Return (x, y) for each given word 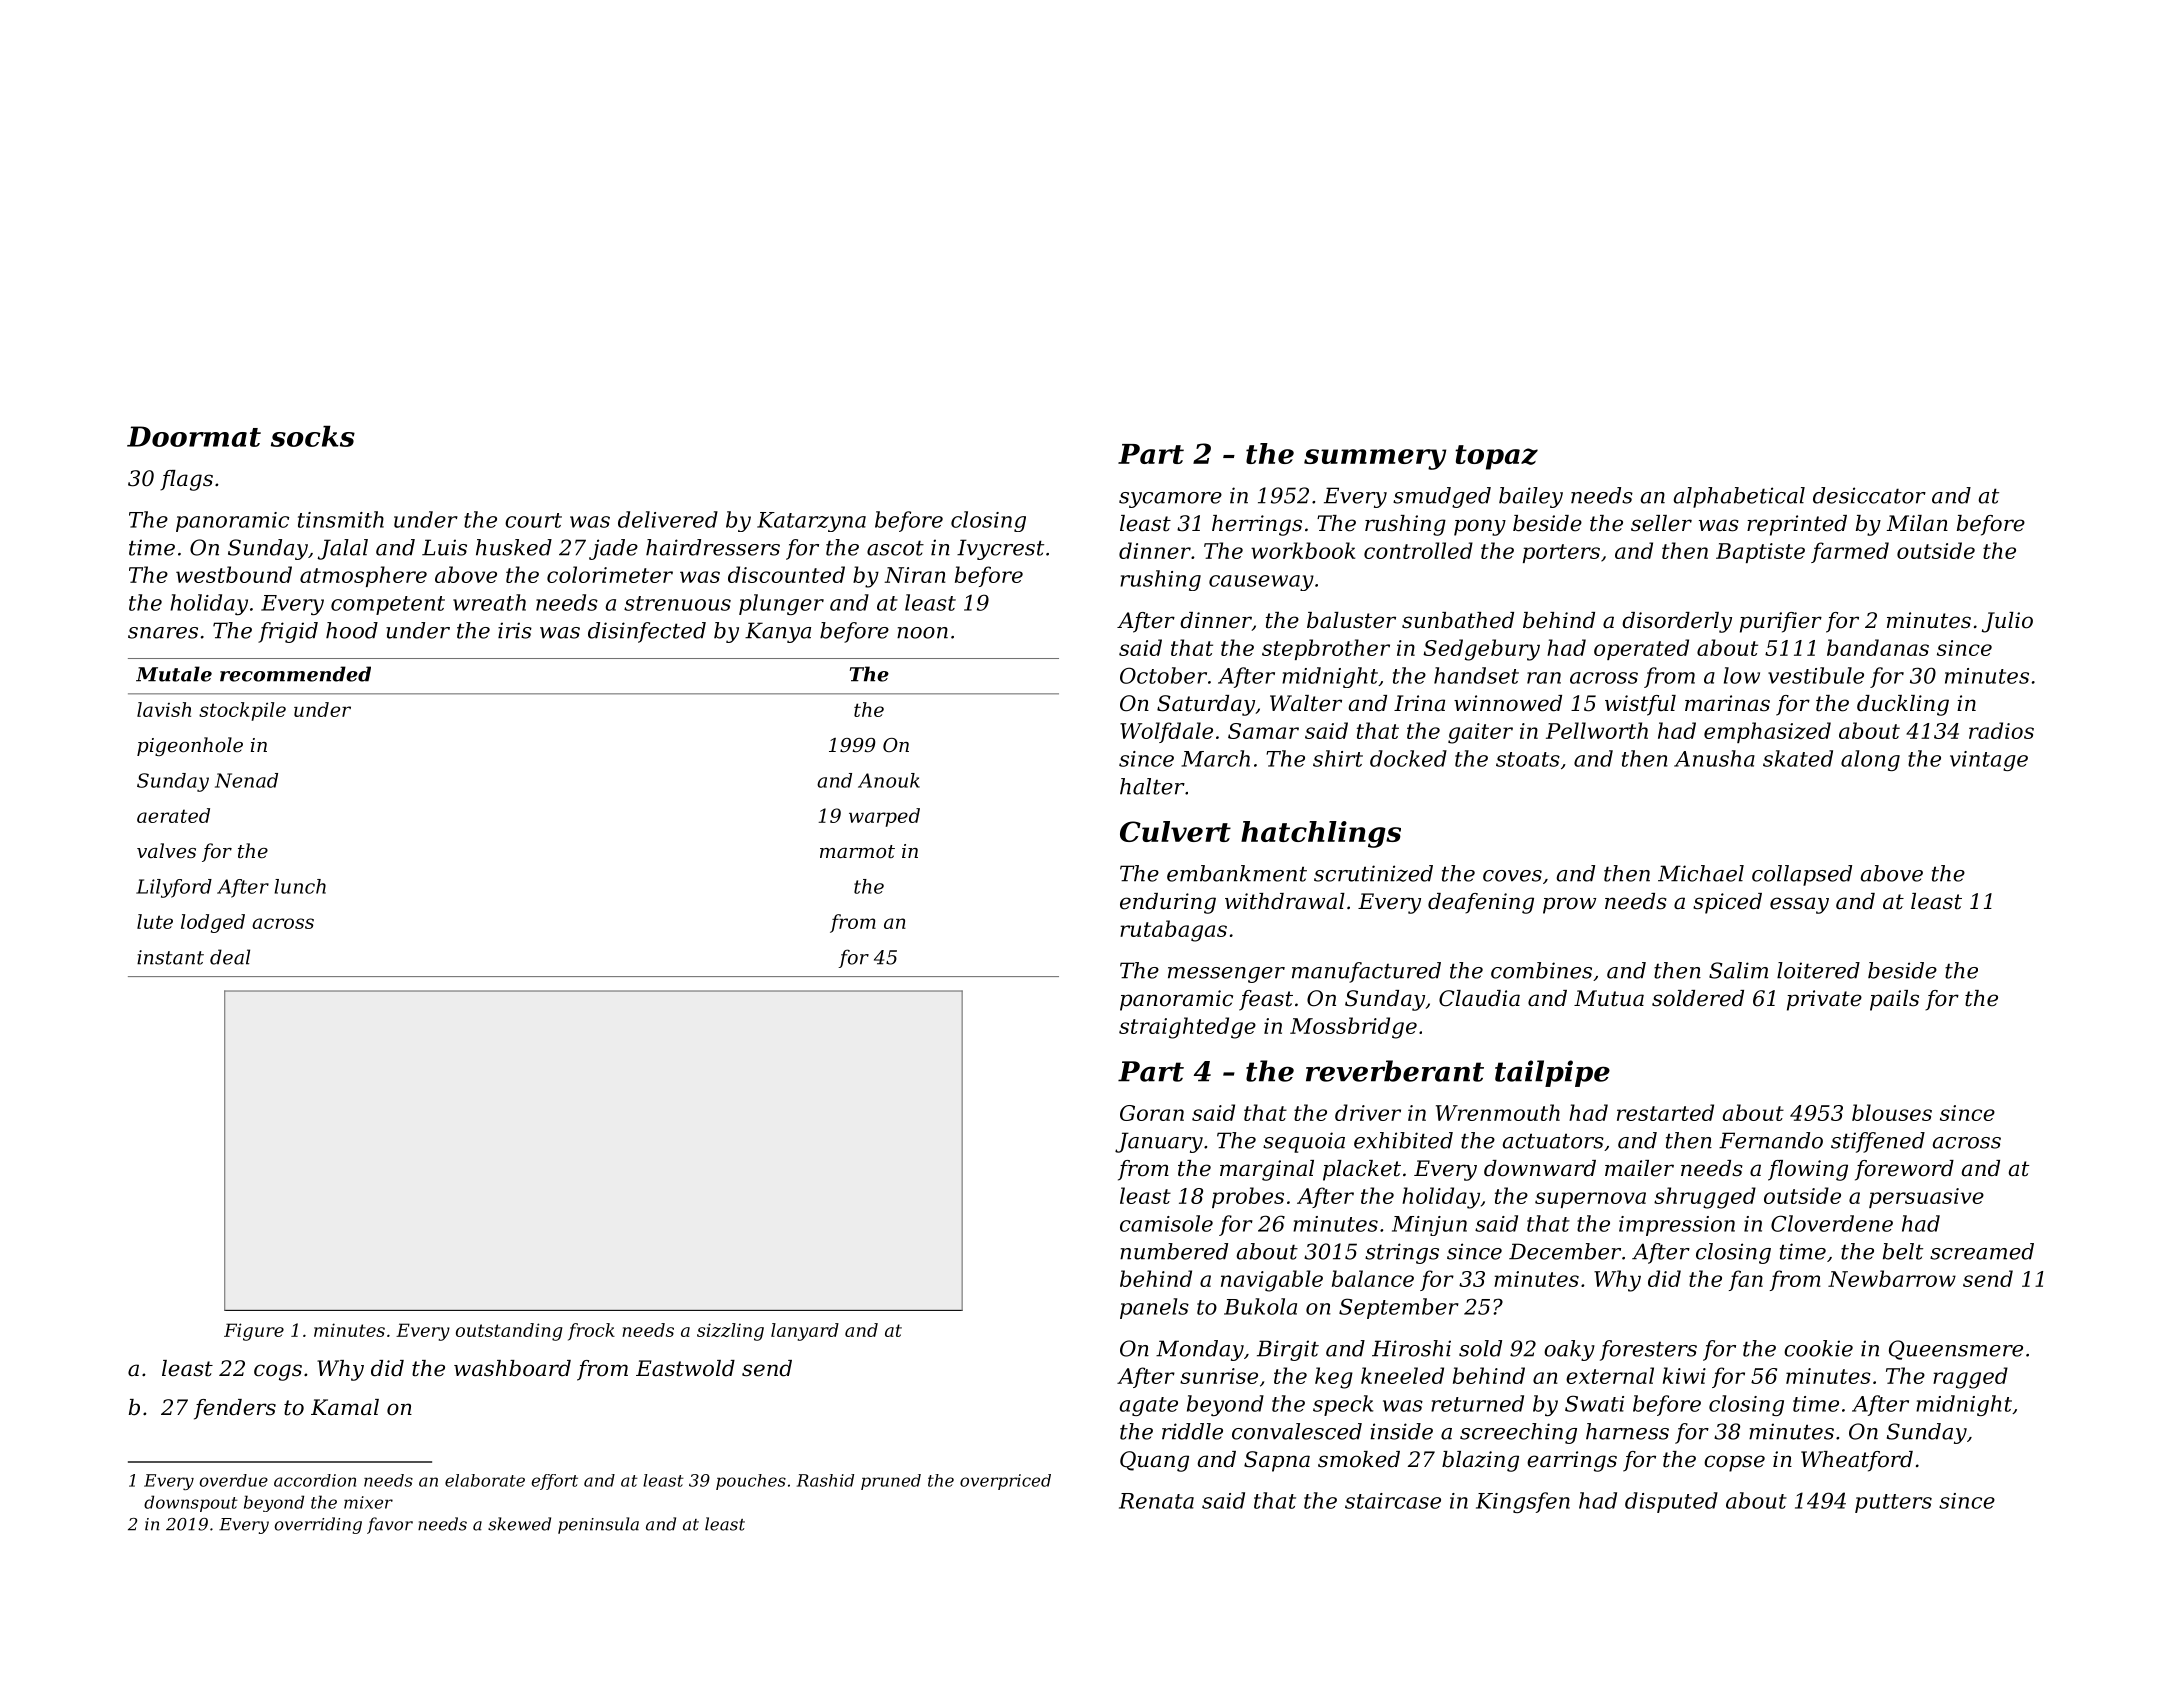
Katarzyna (811, 522)
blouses (1892, 1112)
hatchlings (1321, 834)
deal (230, 957)
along (1870, 760)
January (1159, 1142)
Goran (1152, 1113)
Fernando (1771, 1140)
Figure (254, 1332)
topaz (1496, 457)
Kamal (345, 1407)
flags (186, 480)
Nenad (246, 780)
